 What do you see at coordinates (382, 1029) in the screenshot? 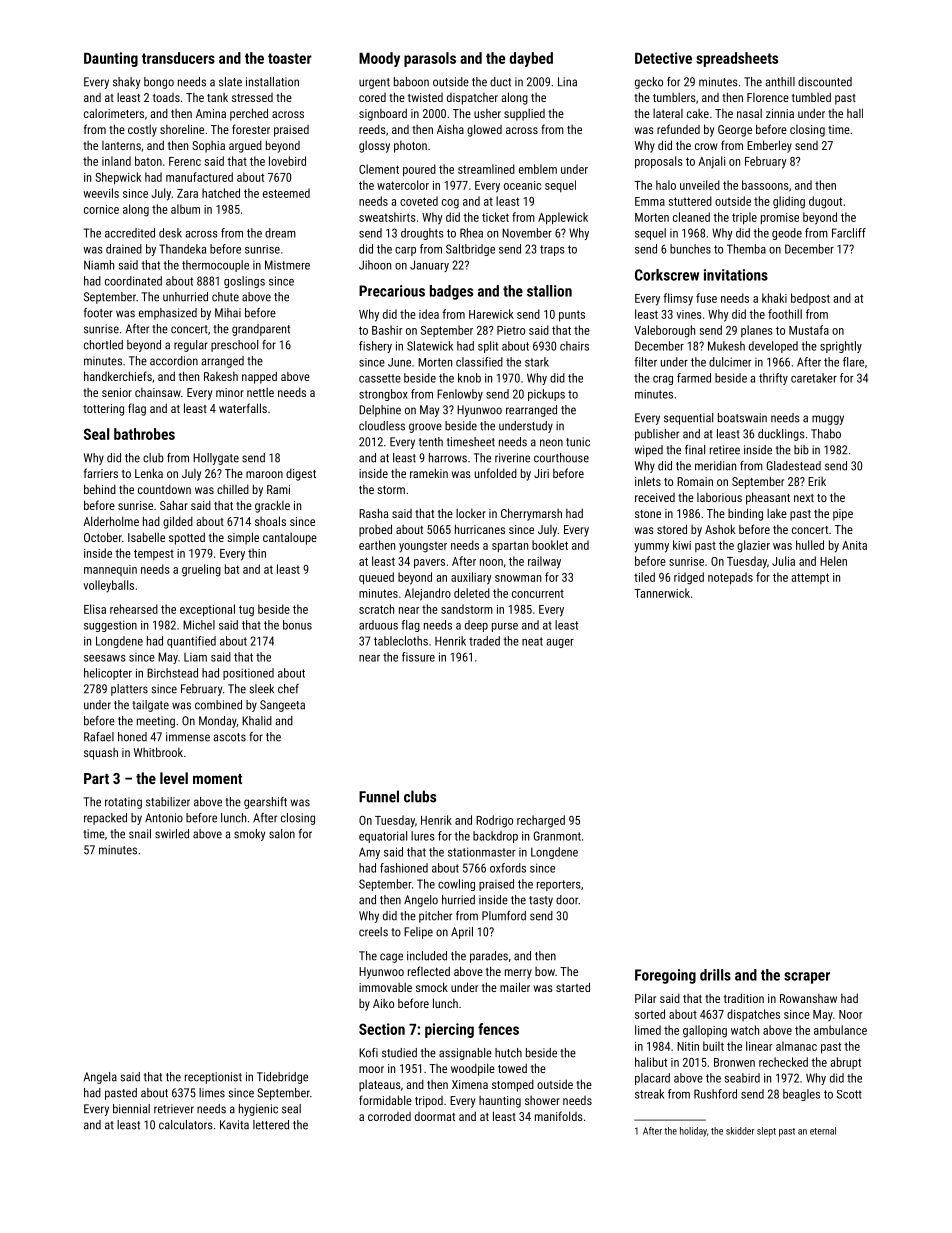
I see `Section` at bounding box center [382, 1029].
